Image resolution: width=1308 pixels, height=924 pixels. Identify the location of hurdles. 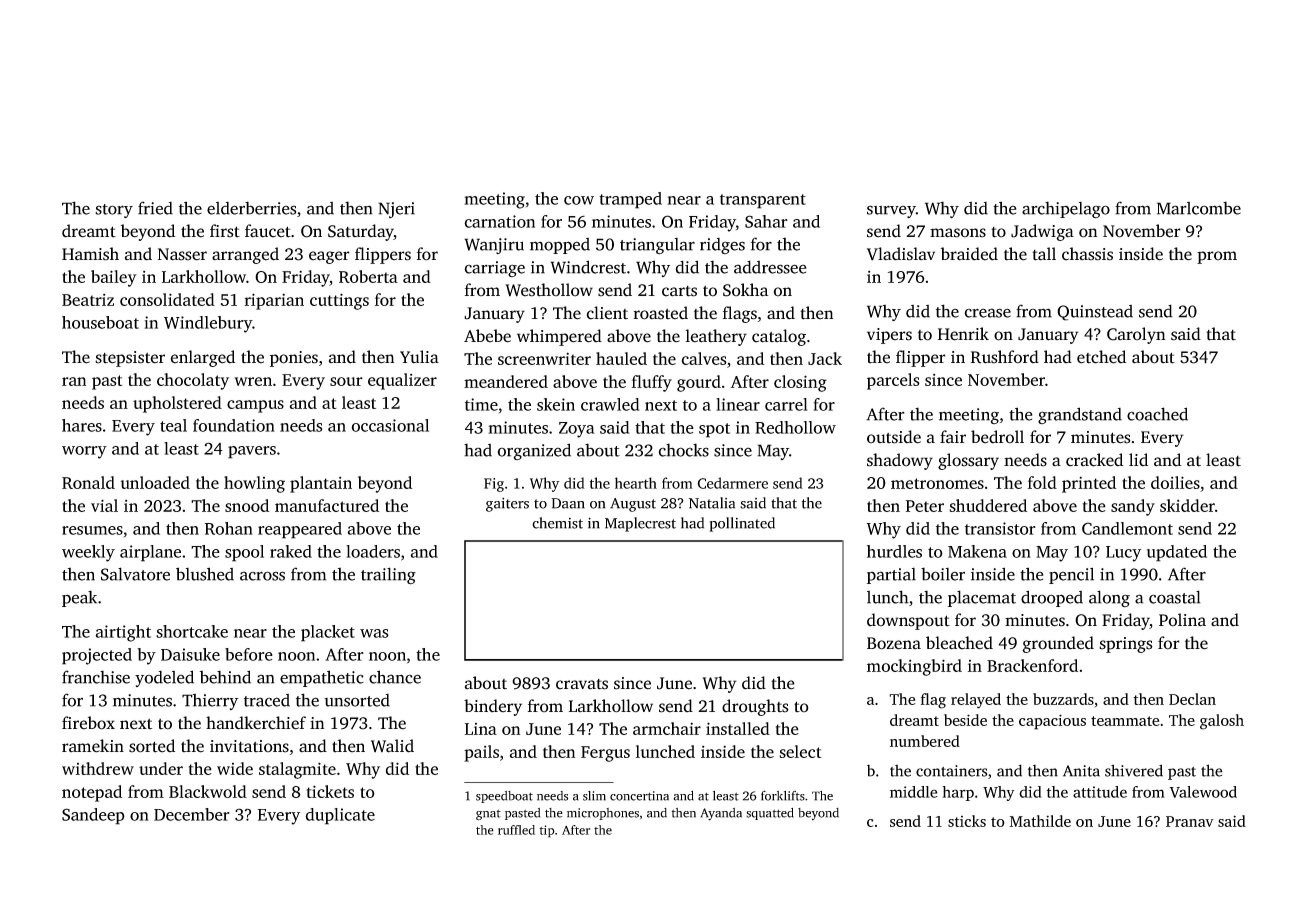
(894, 551).
